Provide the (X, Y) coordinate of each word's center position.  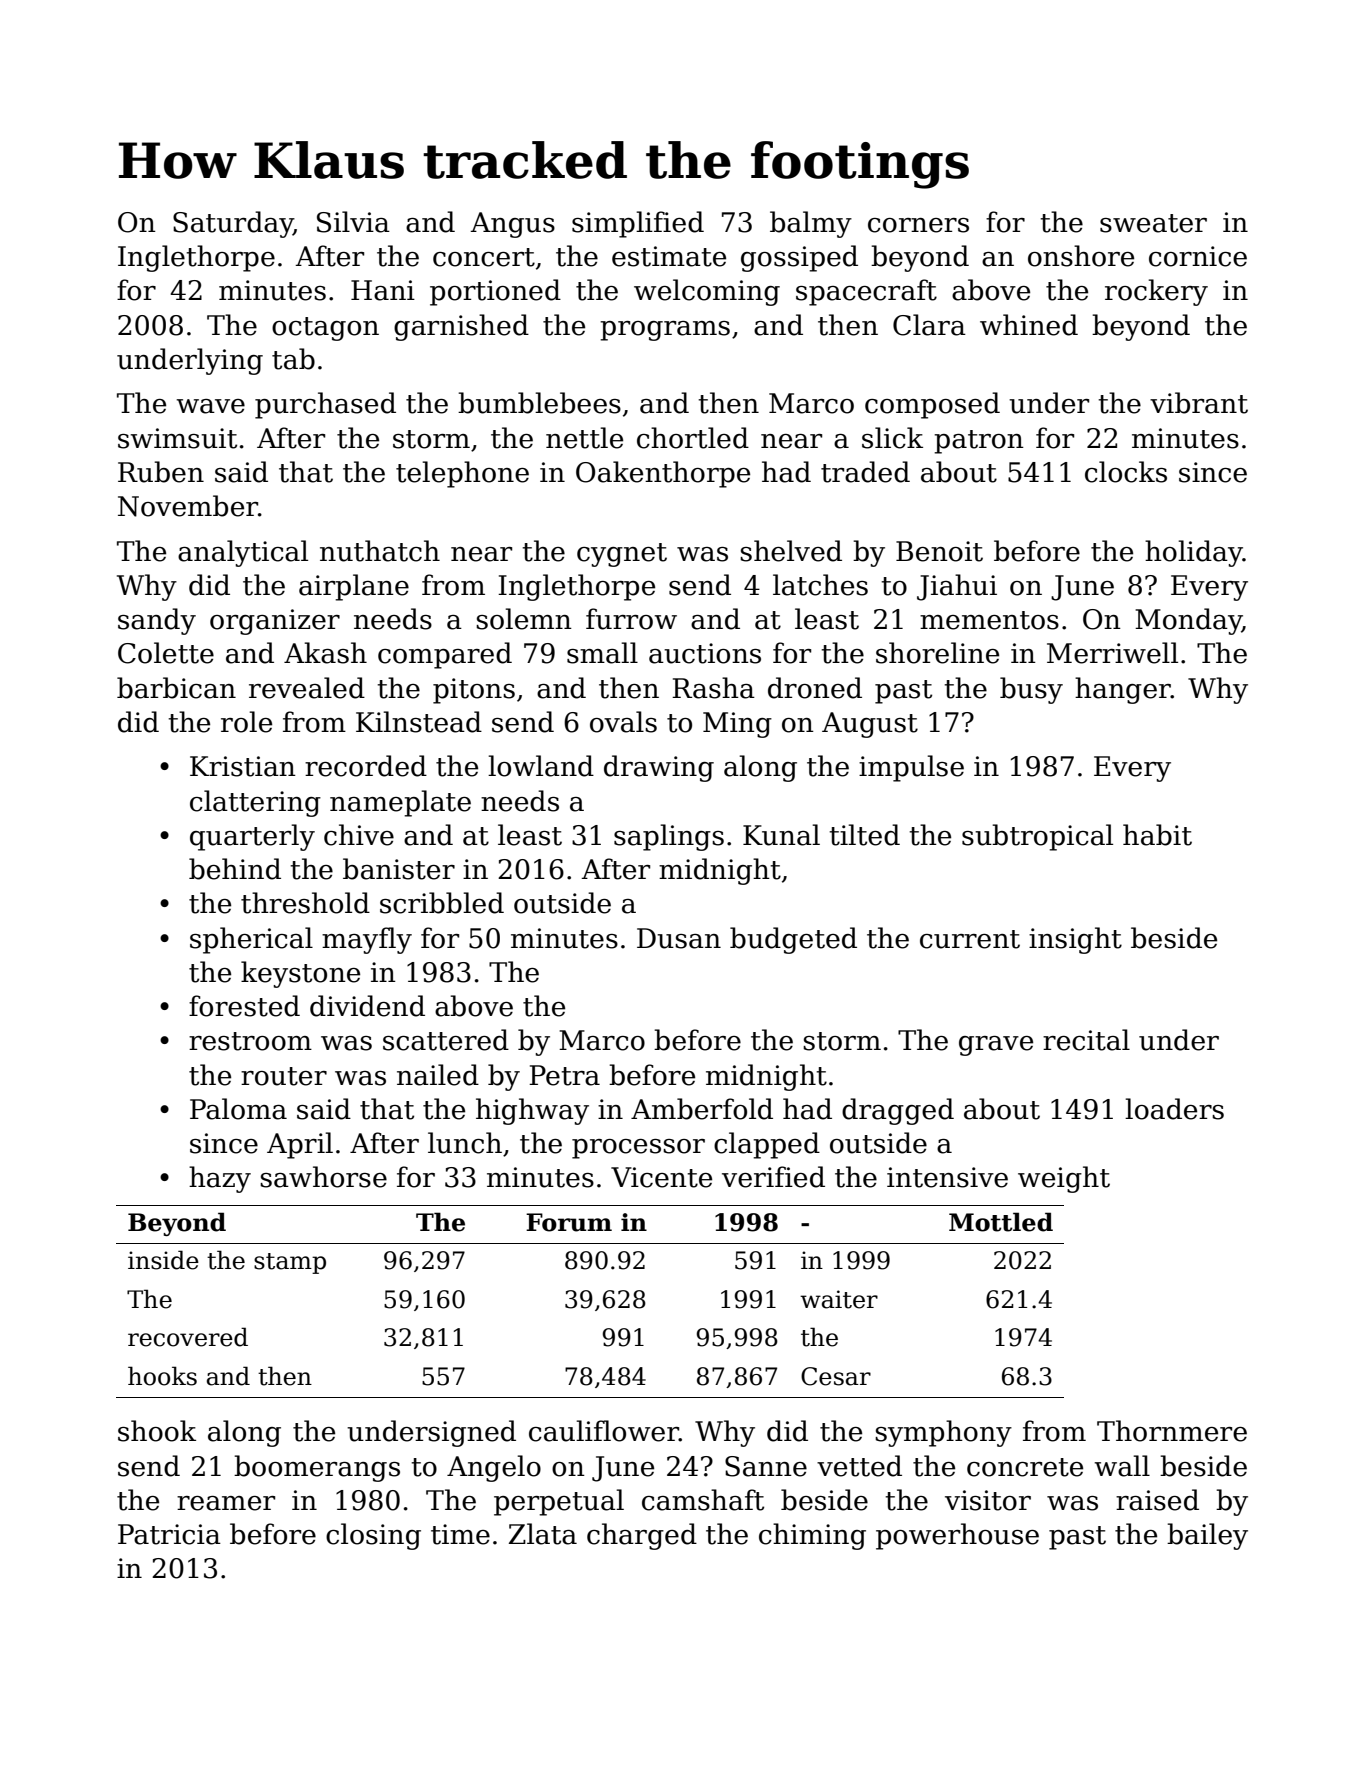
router (284, 1076)
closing (373, 1536)
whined (1029, 325)
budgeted (793, 940)
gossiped (799, 258)
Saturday (233, 224)
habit (1157, 835)
